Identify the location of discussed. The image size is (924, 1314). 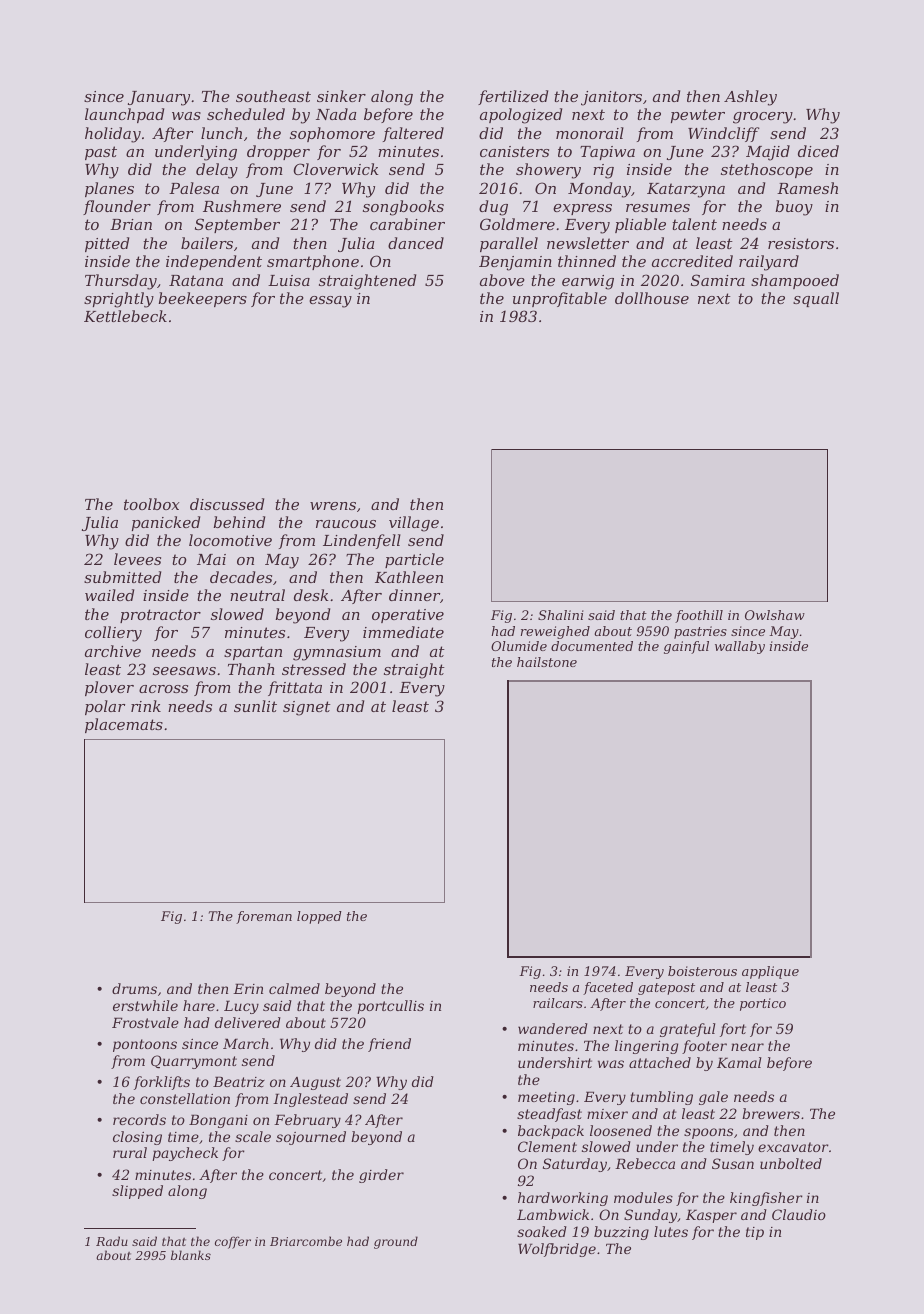
(227, 504).
